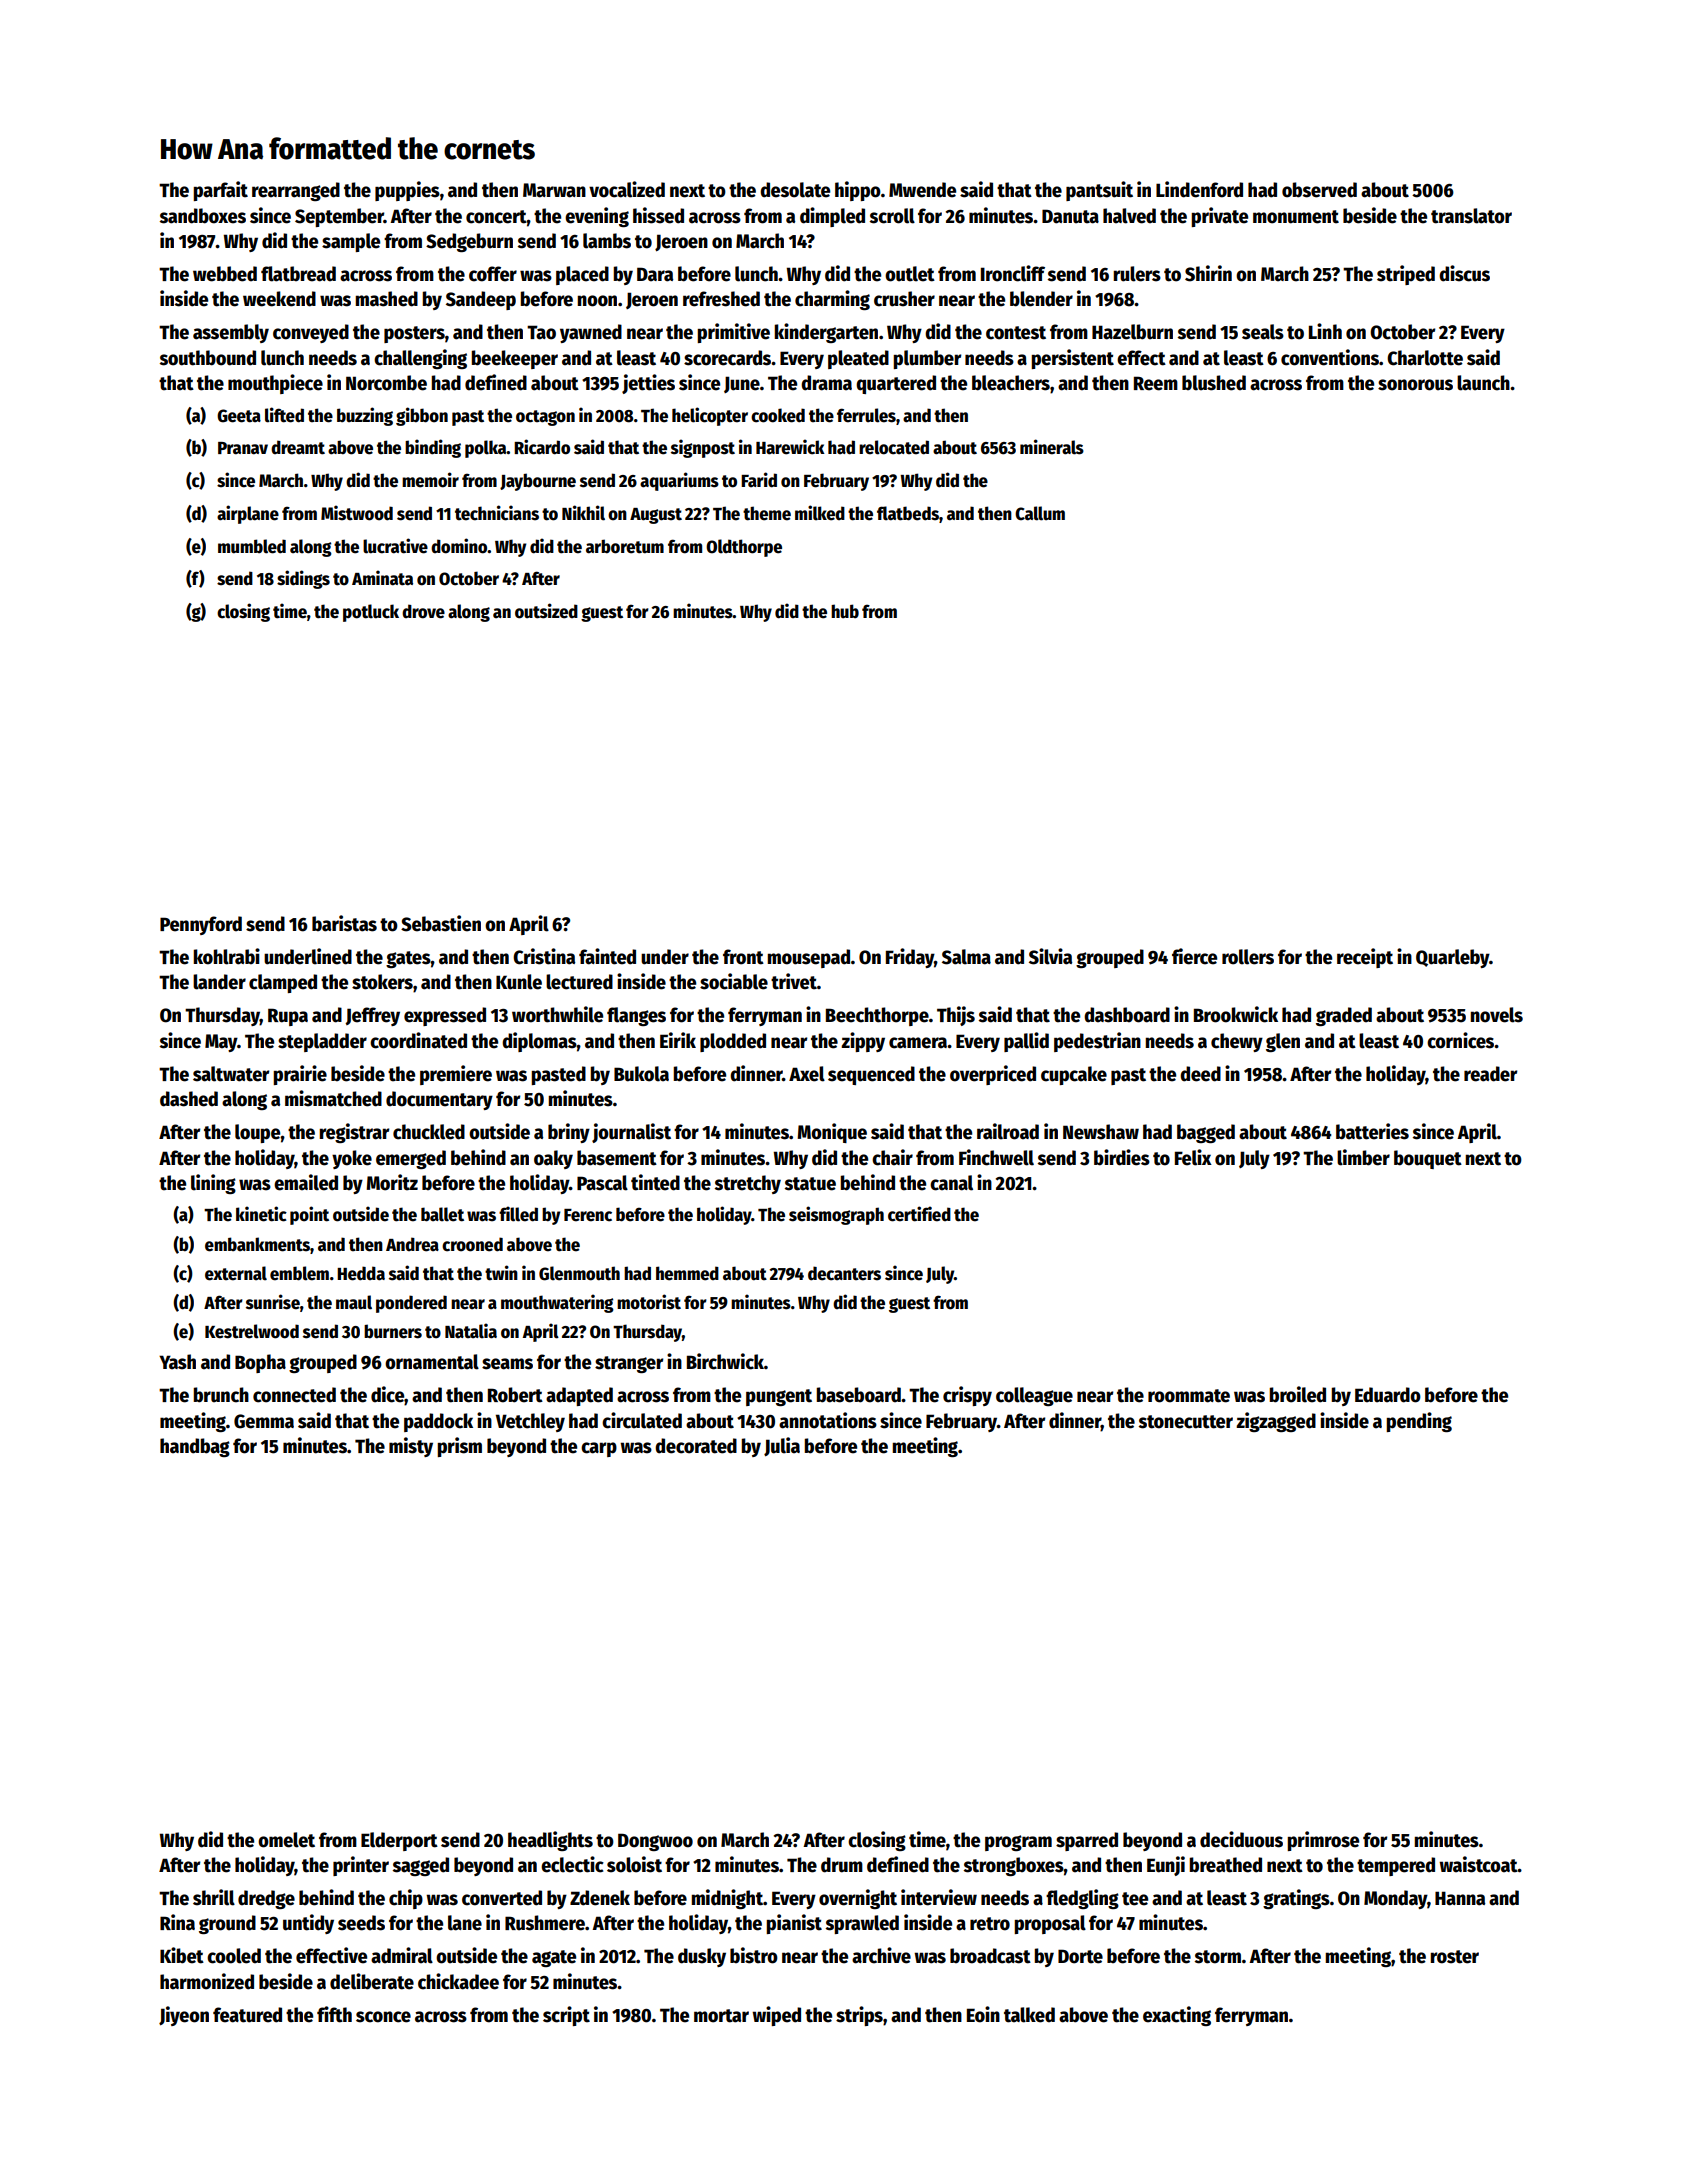 Image resolution: width=1683 pixels, height=2178 pixels. What do you see at coordinates (1419, 1422) in the screenshot?
I see `pending` at bounding box center [1419, 1422].
